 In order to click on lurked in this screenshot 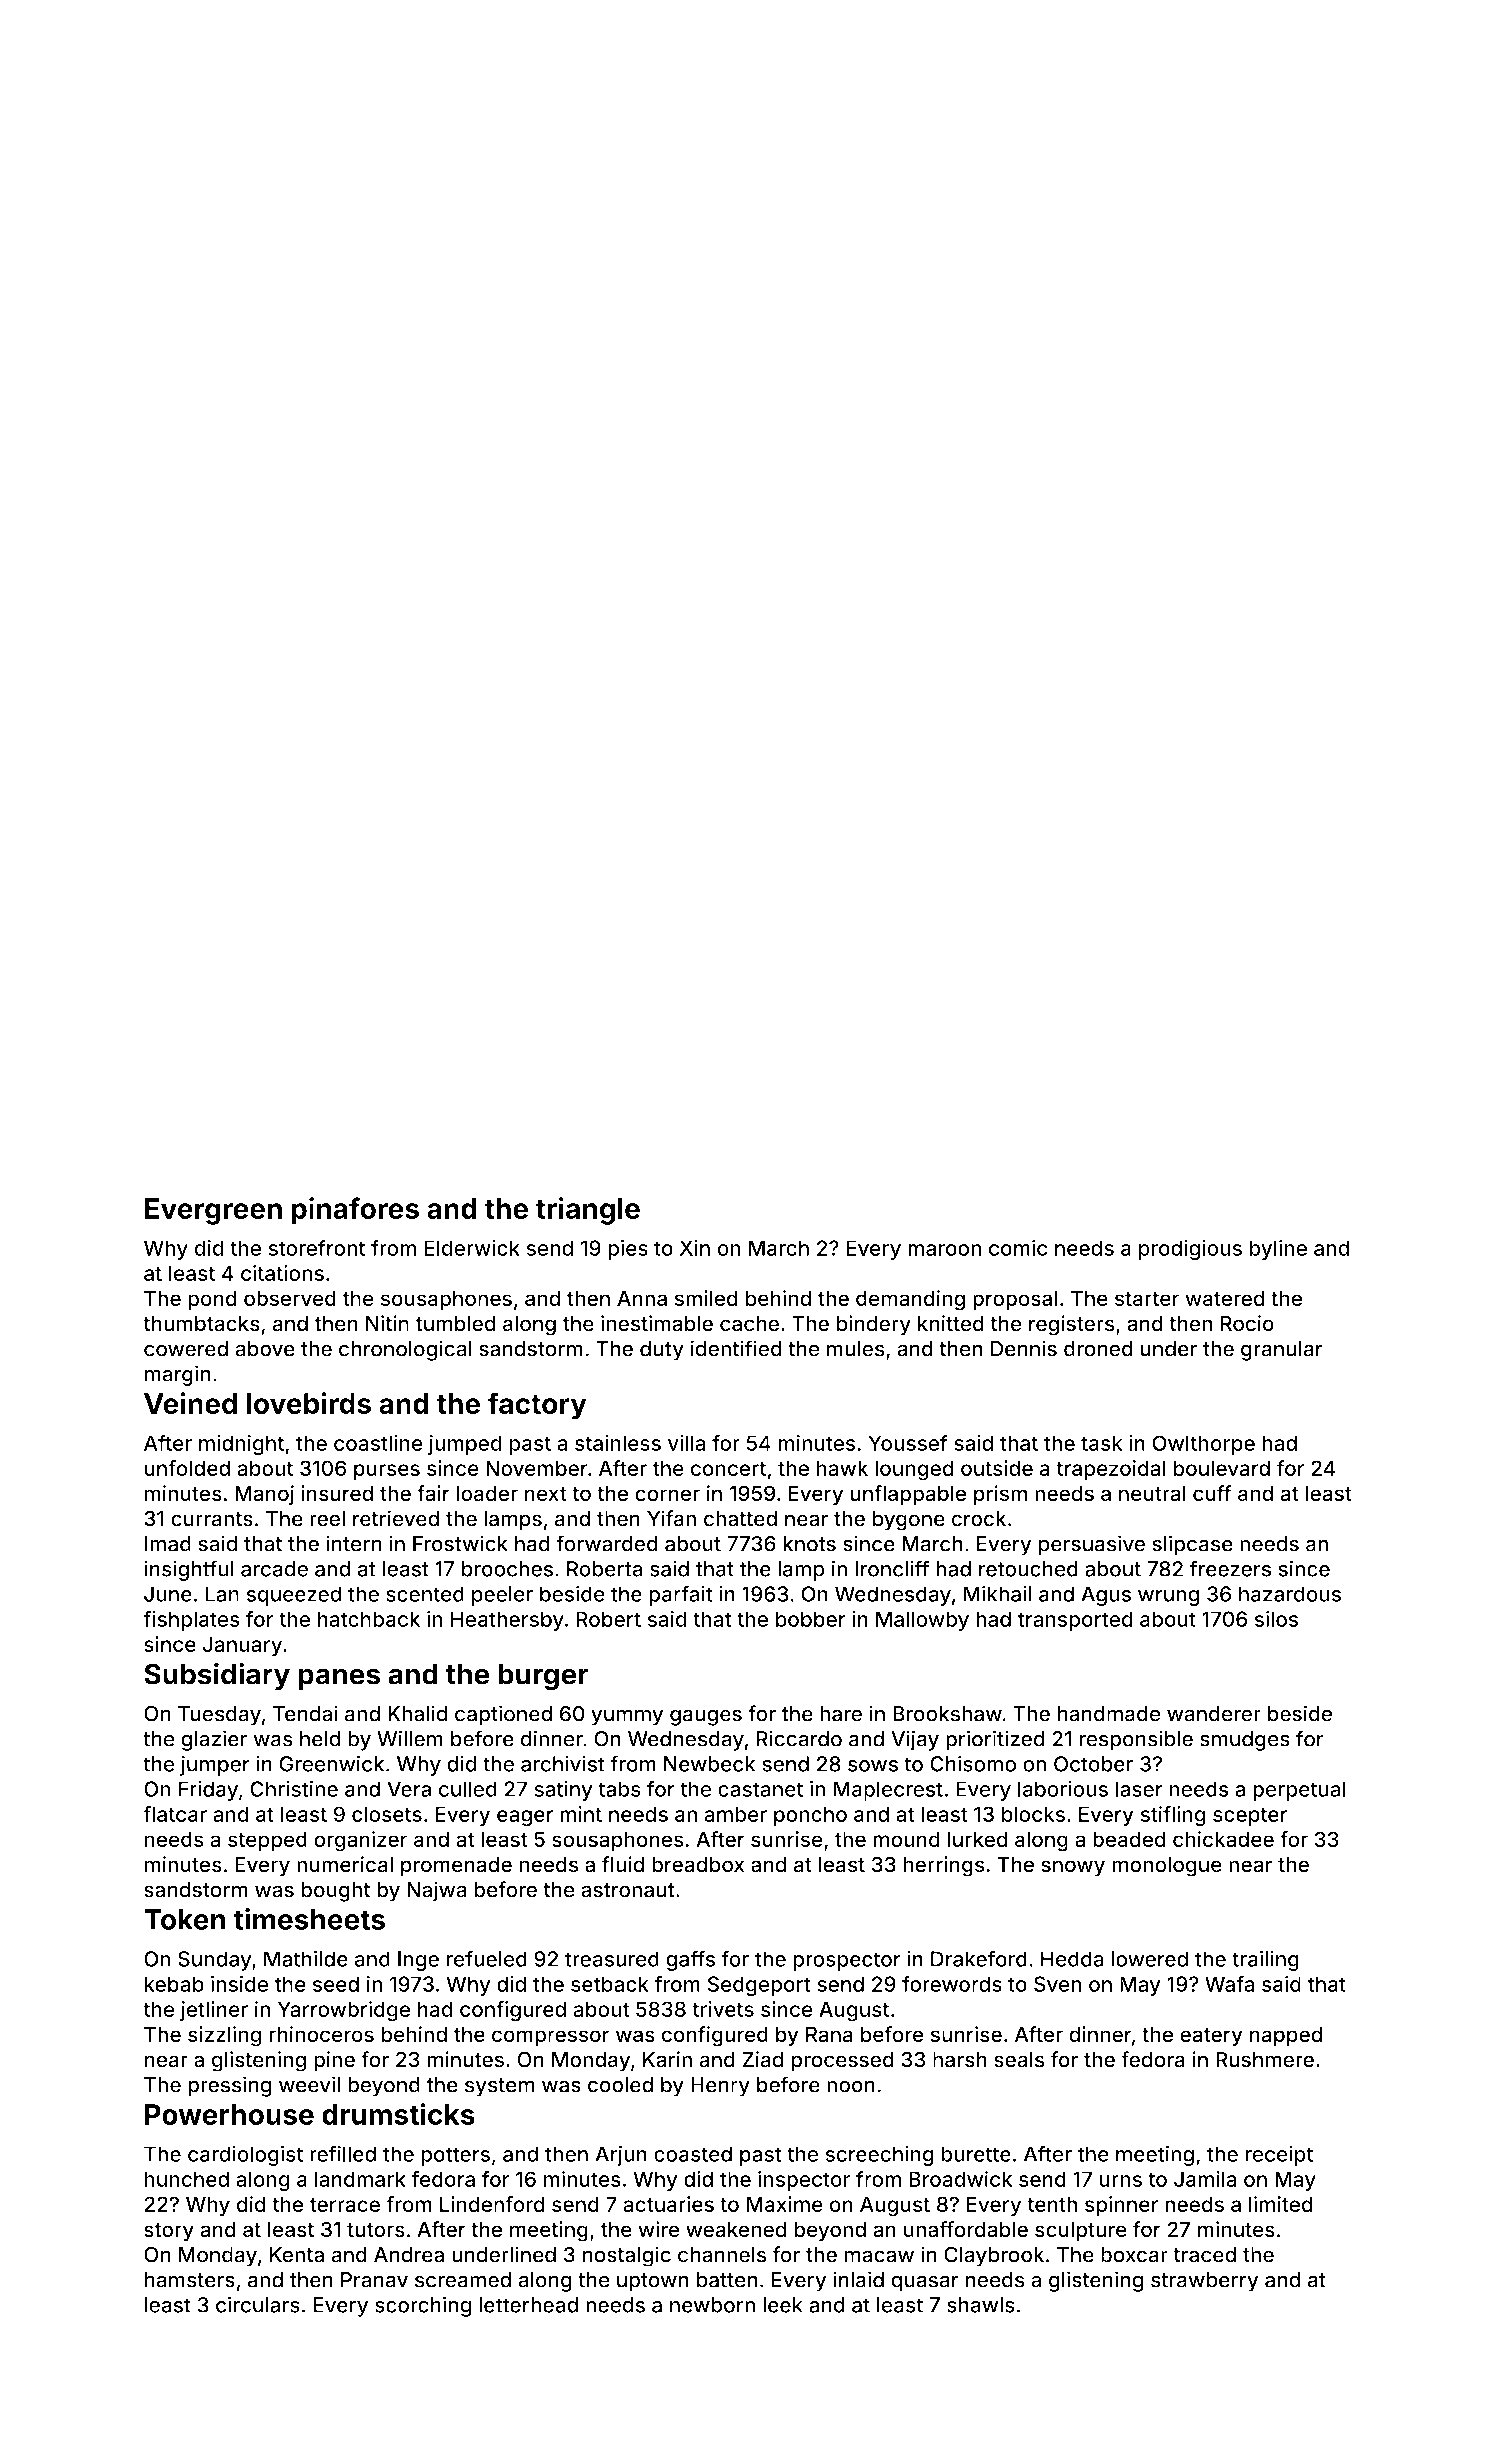, I will do `click(978, 1839)`.
